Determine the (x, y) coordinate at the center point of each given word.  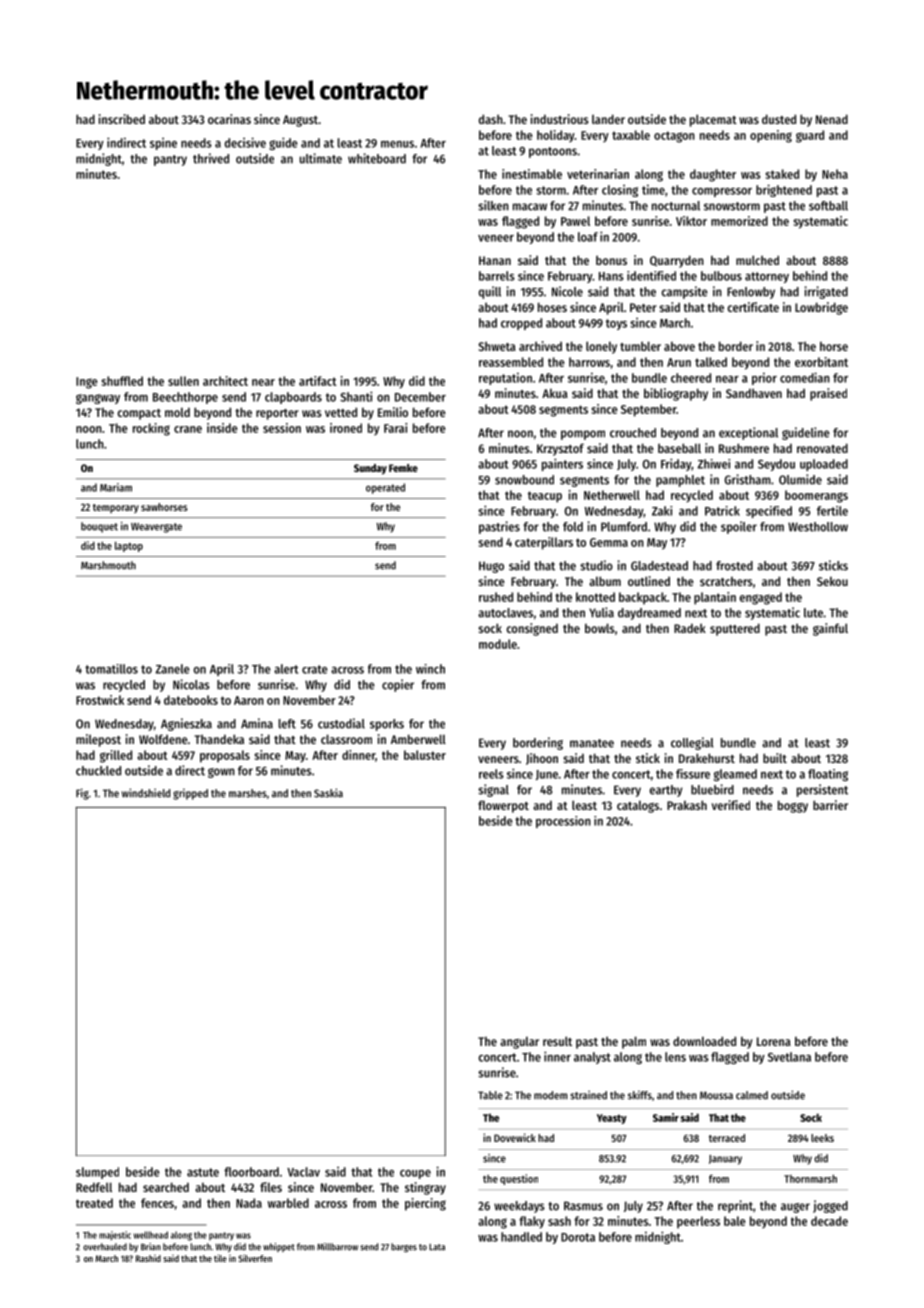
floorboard (251, 1172)
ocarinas (229, 119)
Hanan (495, 260)
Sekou (832, 581)
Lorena (774, 1041)
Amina (257, 723)
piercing (425, 1204)
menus (397, 144)
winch (430, 669)
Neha (835, 174)
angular (519, 1042)
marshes (248, 793)
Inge (87, 383)
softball (828, 206)
